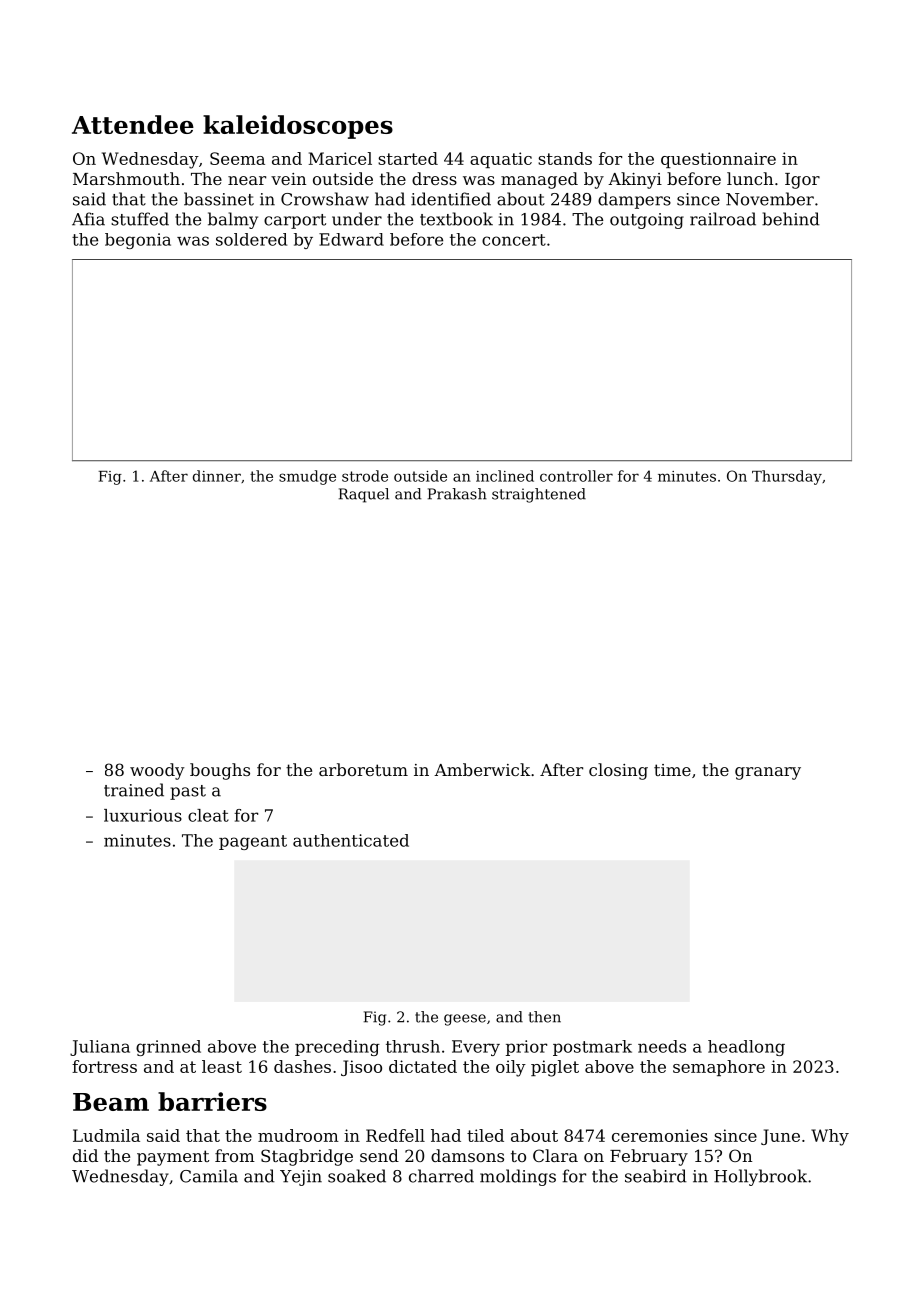 This document has width=924, height=1314. What do you see at coordinates (364, 495) in the document?
I see `Raquel` at bounding box center [364, 495].
